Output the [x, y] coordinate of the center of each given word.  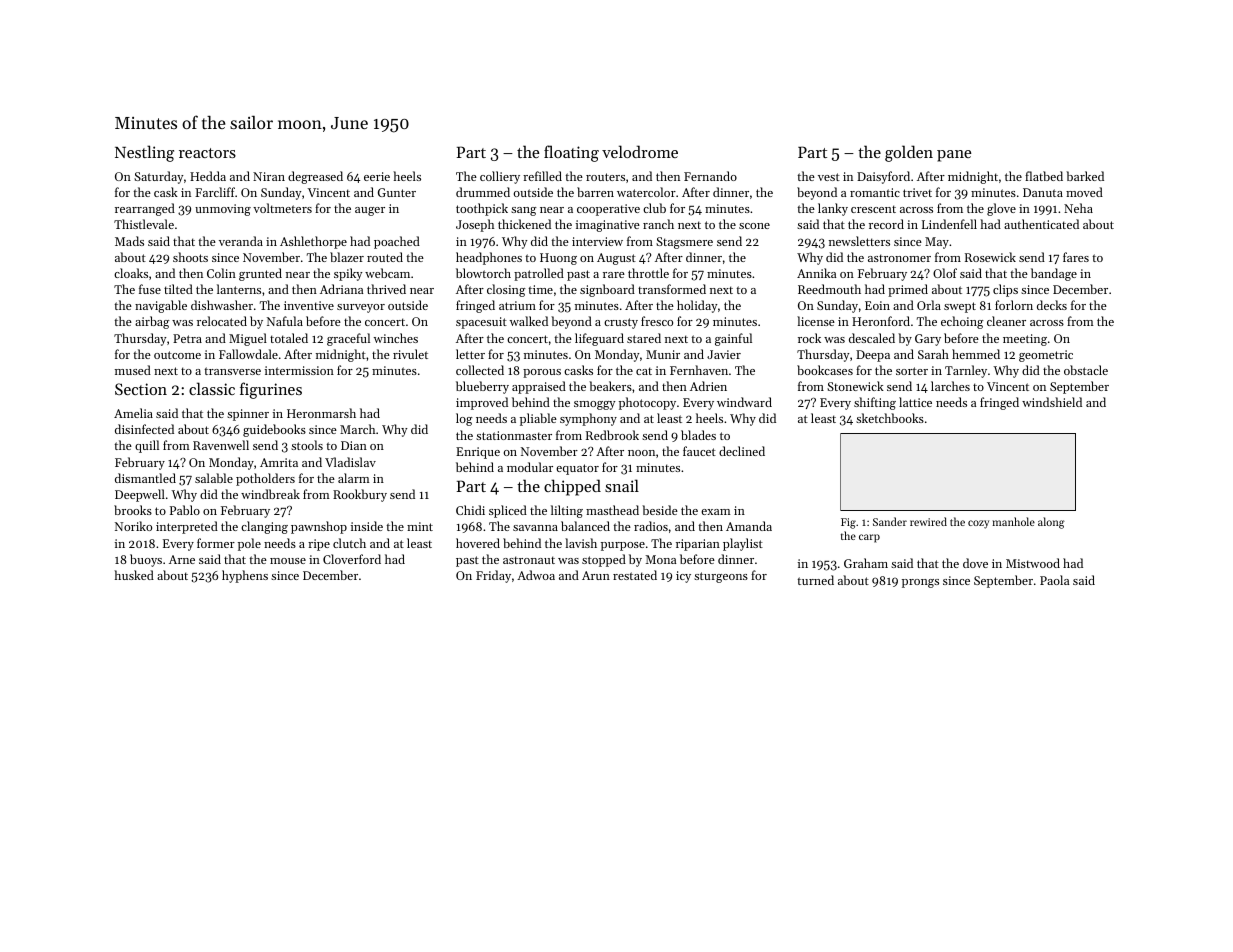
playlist [743, 544]
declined [742, 451]
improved [482, 403]
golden [909, 153]
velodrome [640, 151]
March [357, 429]
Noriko [133, 526]
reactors [207, 153]
